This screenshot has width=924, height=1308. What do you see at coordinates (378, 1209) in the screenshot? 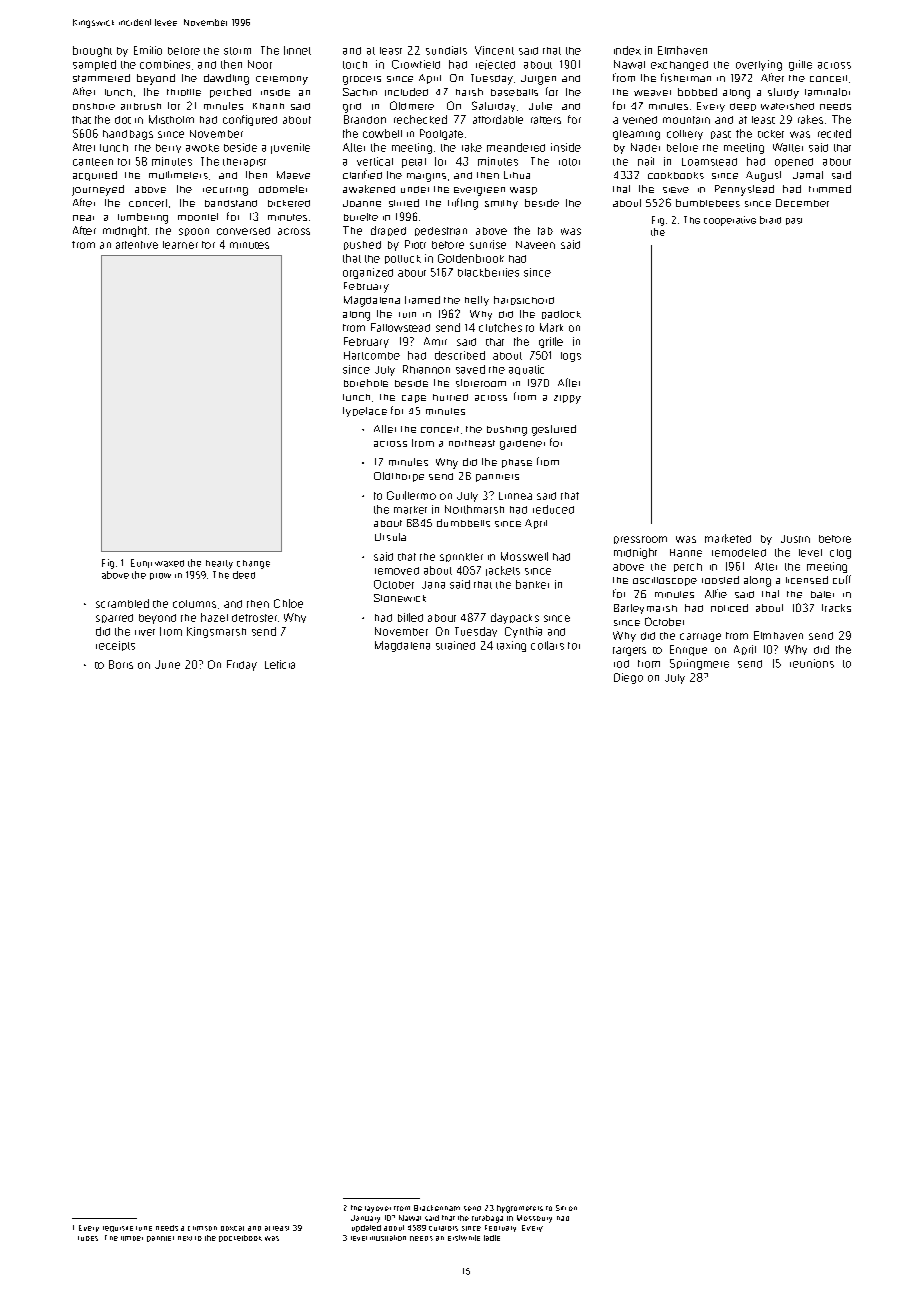
I see `layover` at bounding box center [378, 1209].
